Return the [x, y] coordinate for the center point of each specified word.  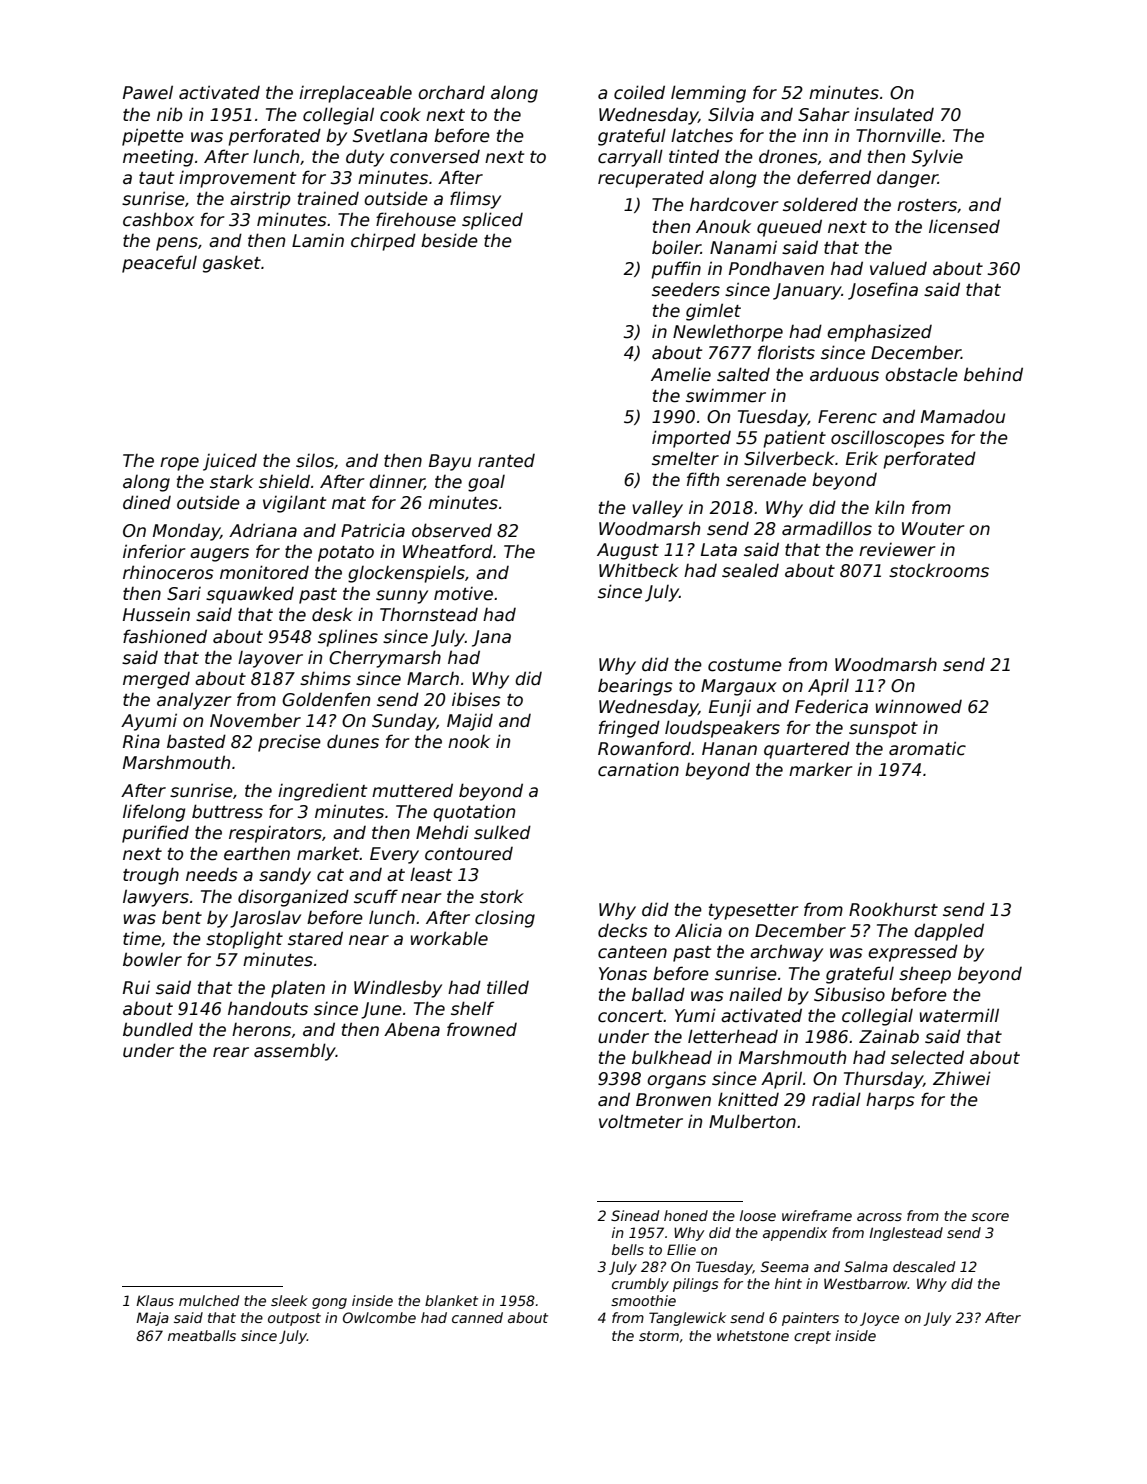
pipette [153, 137]
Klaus [155, 1300]
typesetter [754, 912]
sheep [925, 975]
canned [477, 1317]
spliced [492, 221]
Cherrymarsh [385, 659]
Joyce [879, 1319]
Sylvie [937, 158]
